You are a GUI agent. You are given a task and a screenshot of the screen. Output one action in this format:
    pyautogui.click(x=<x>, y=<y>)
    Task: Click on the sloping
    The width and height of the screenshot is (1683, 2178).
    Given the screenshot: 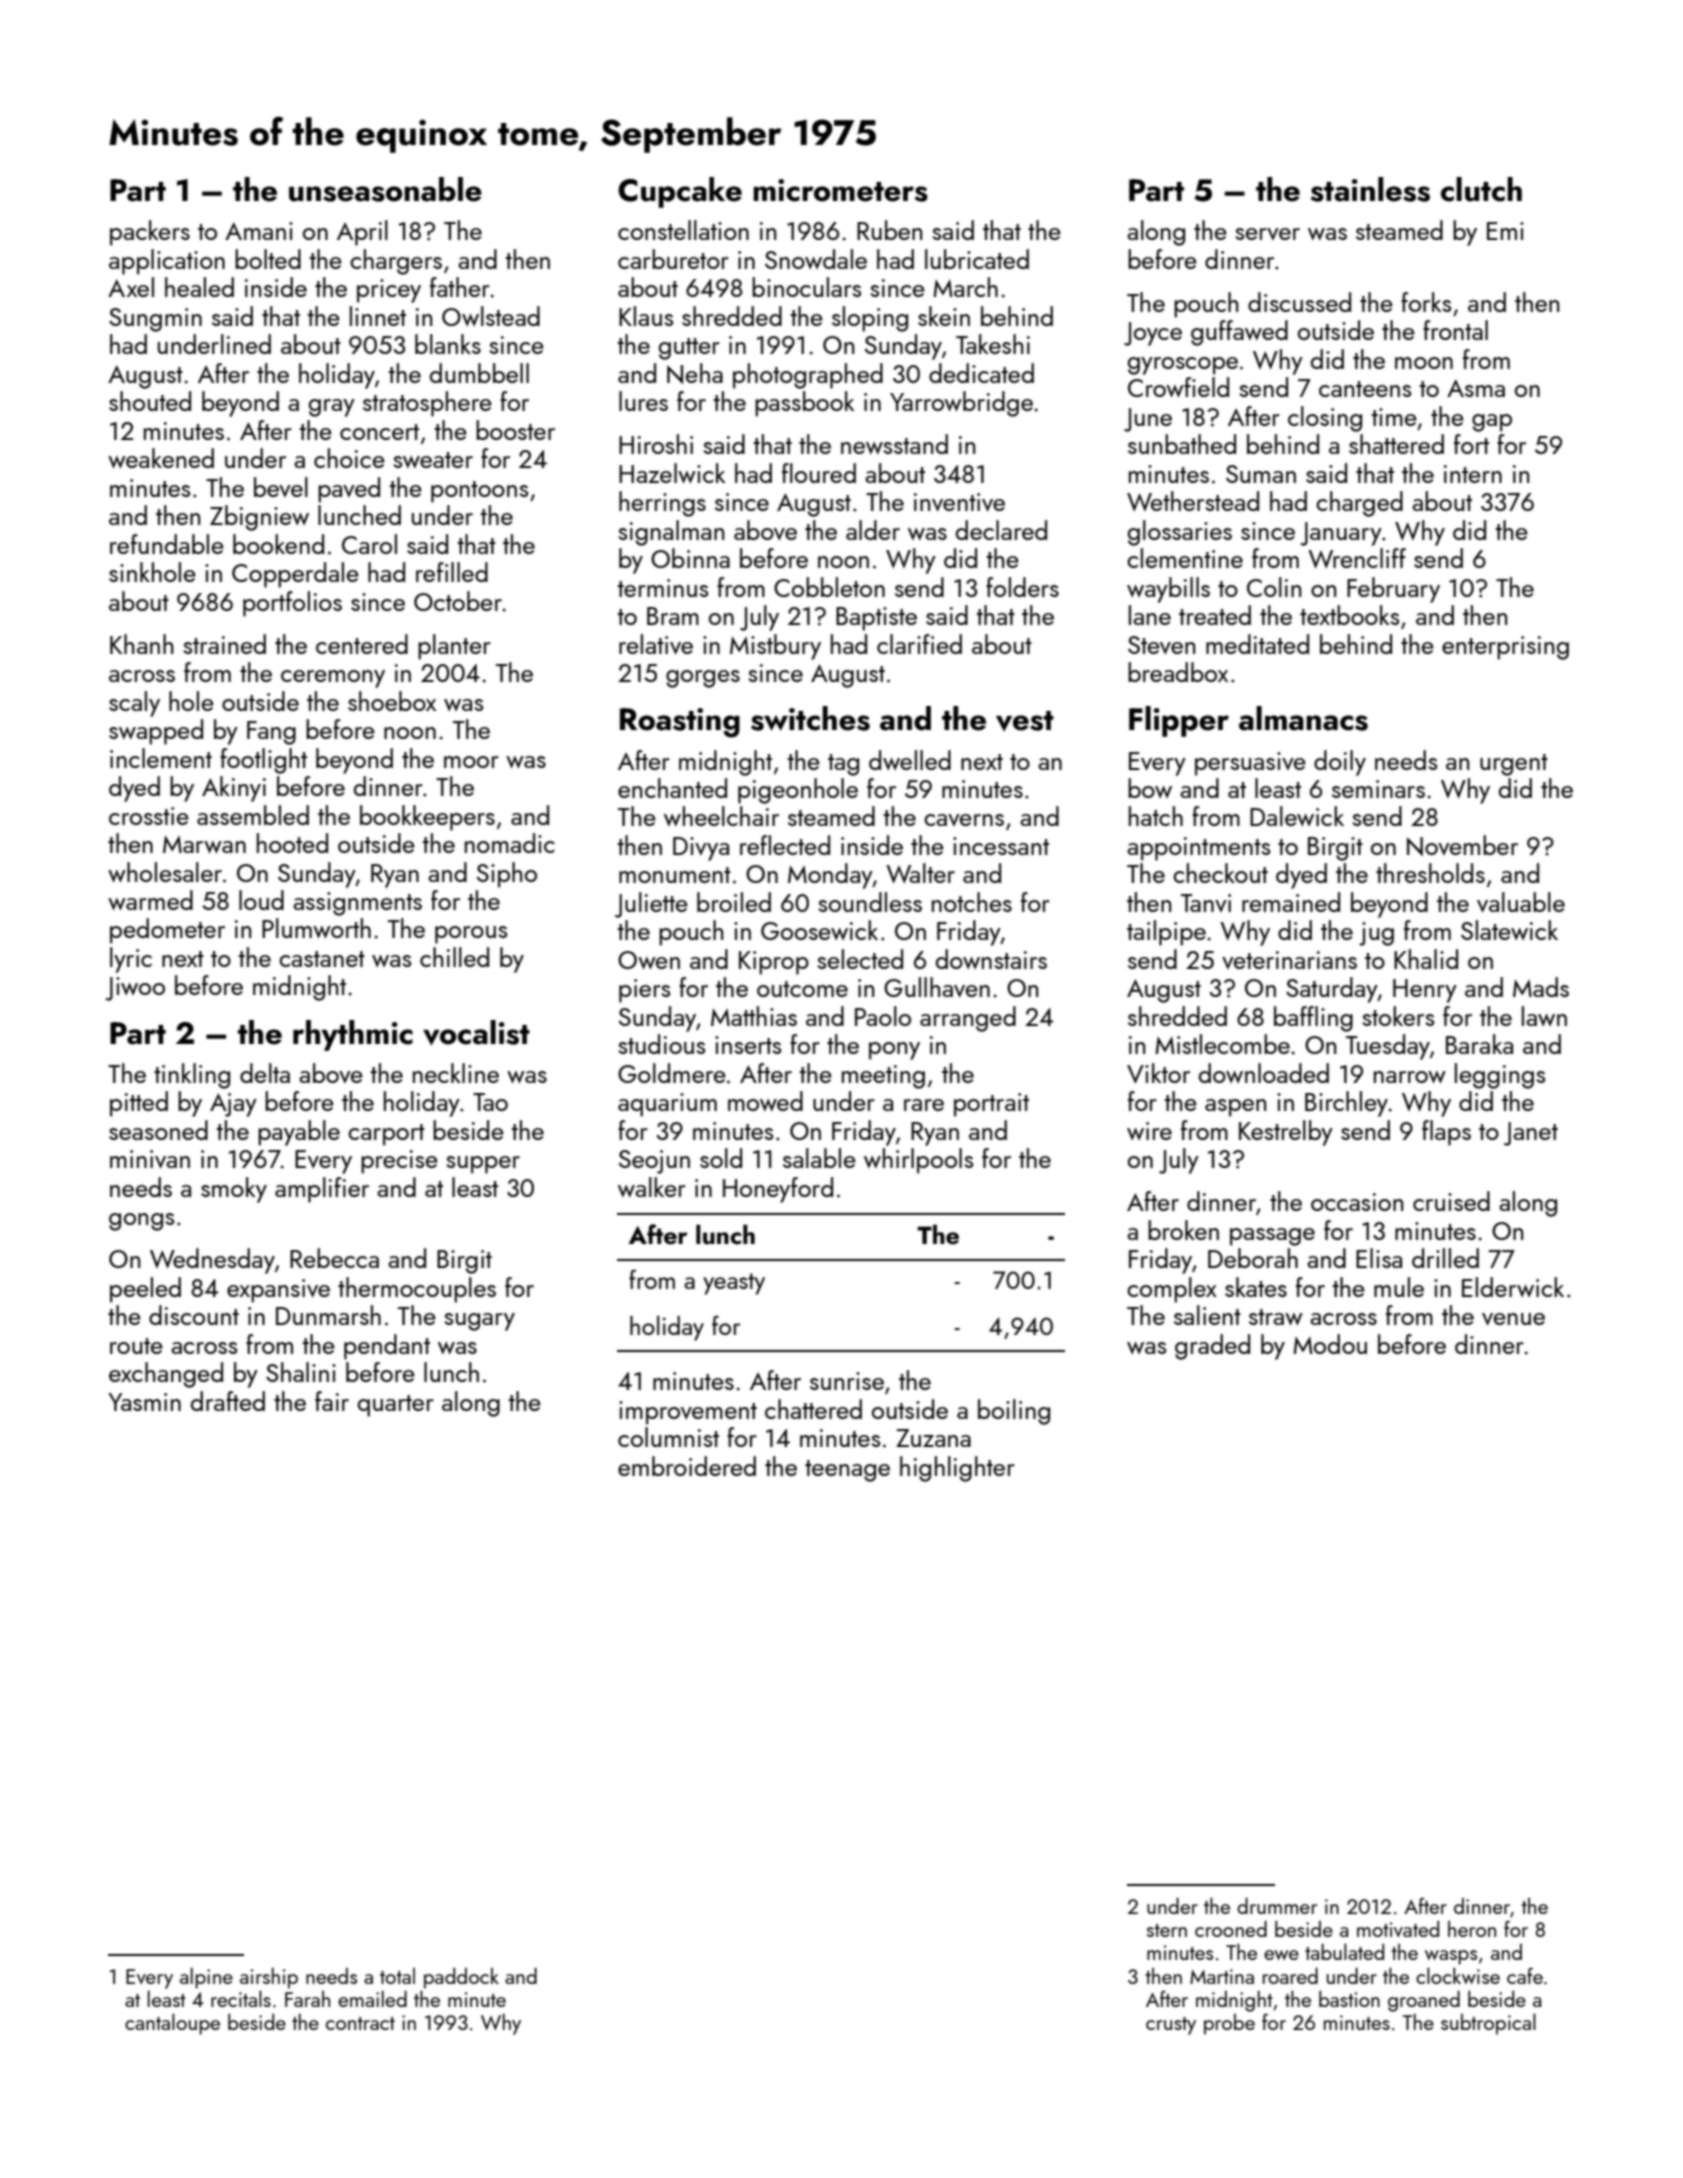 What is the action you would take?
    pyautogui.click(x=870, y=319)
